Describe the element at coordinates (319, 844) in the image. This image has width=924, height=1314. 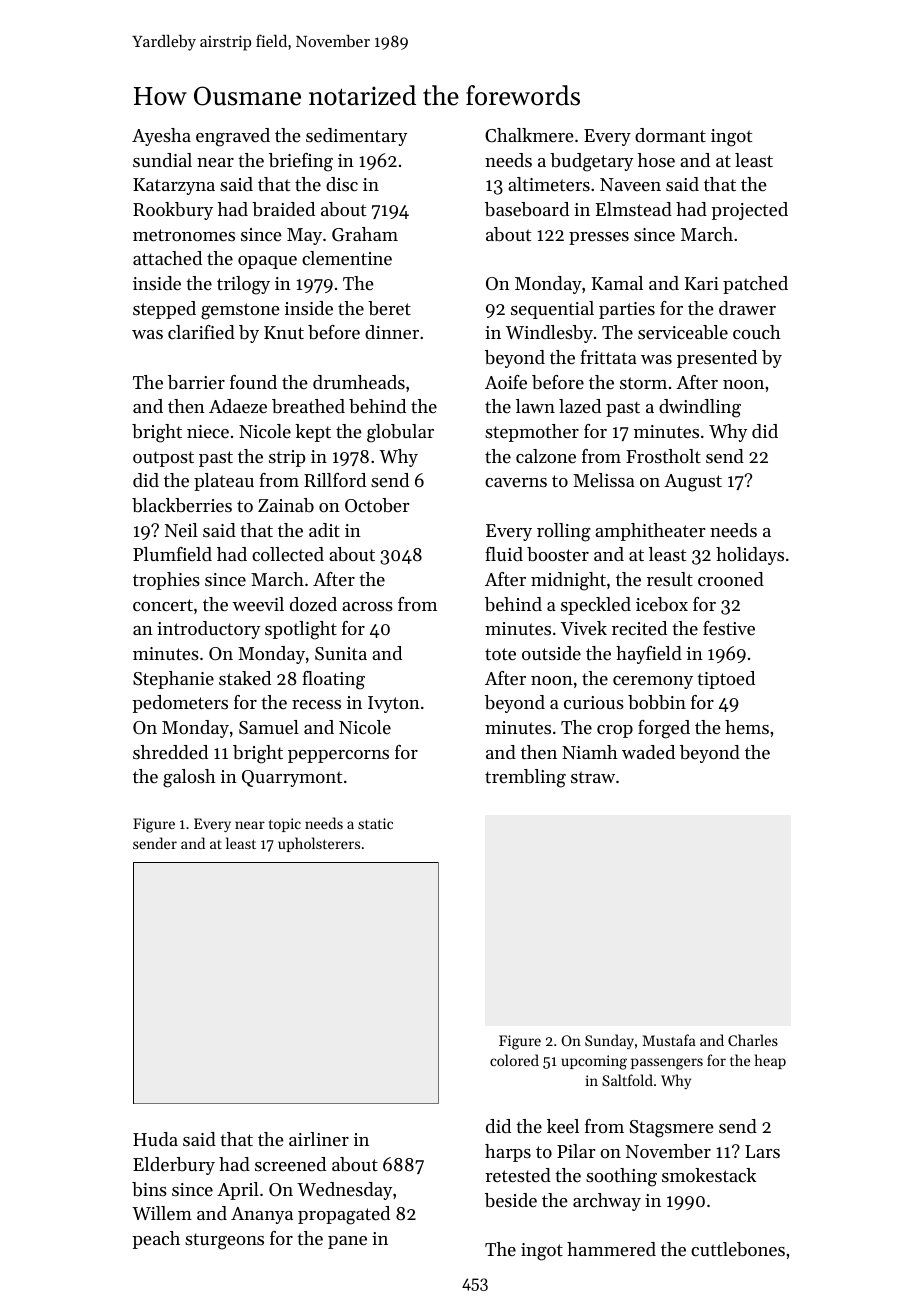
I see `upholsterers` at that location.
